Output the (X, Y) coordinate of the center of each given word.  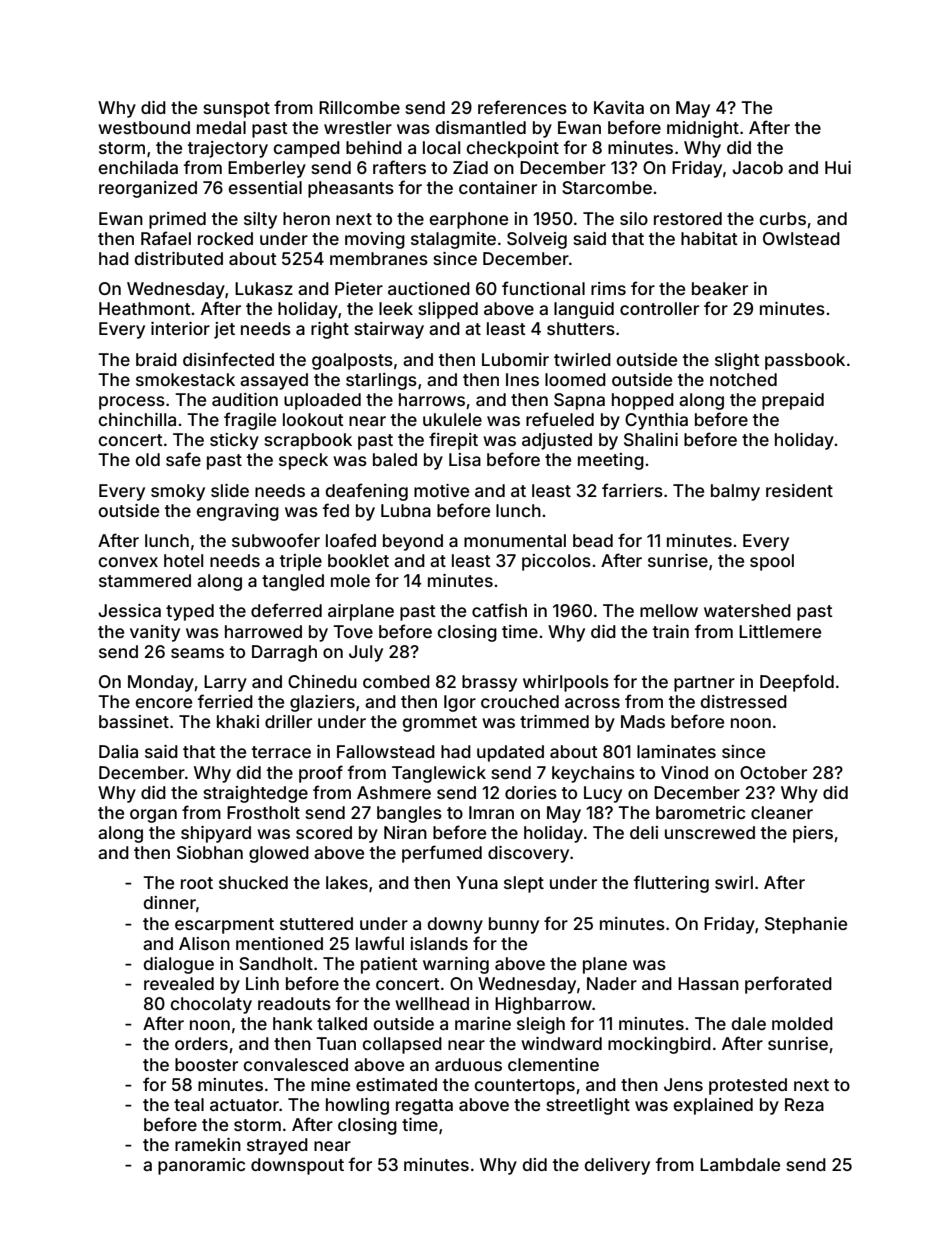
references (522, 107)
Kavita (619, 107)
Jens (683, 1084)
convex (128, 562)
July (366, 653)
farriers (632, 490)
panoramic (201, 1166)
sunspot (236, 110)
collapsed (402, 1045)
